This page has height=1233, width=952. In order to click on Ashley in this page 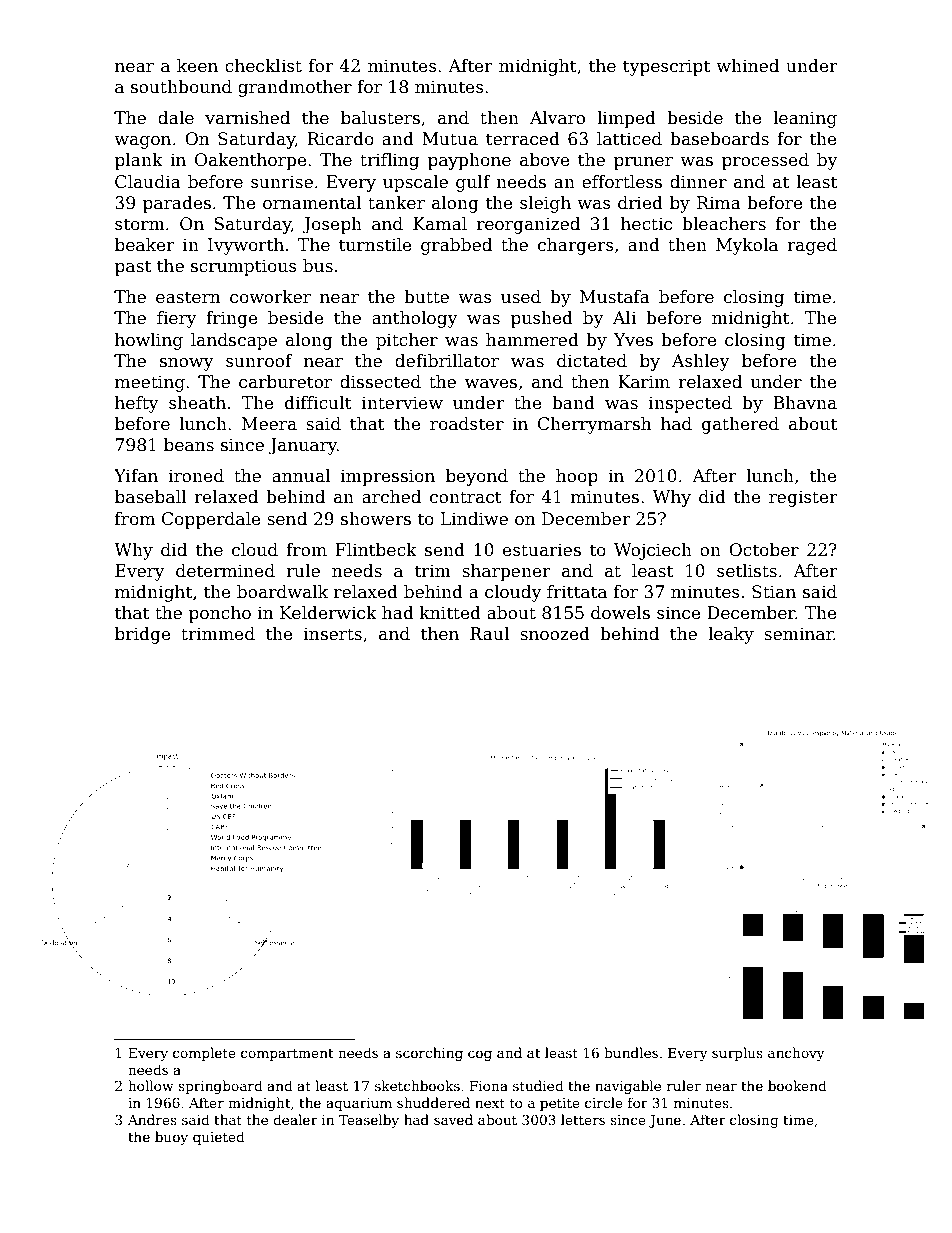, I will do `click(701, 362)`.
